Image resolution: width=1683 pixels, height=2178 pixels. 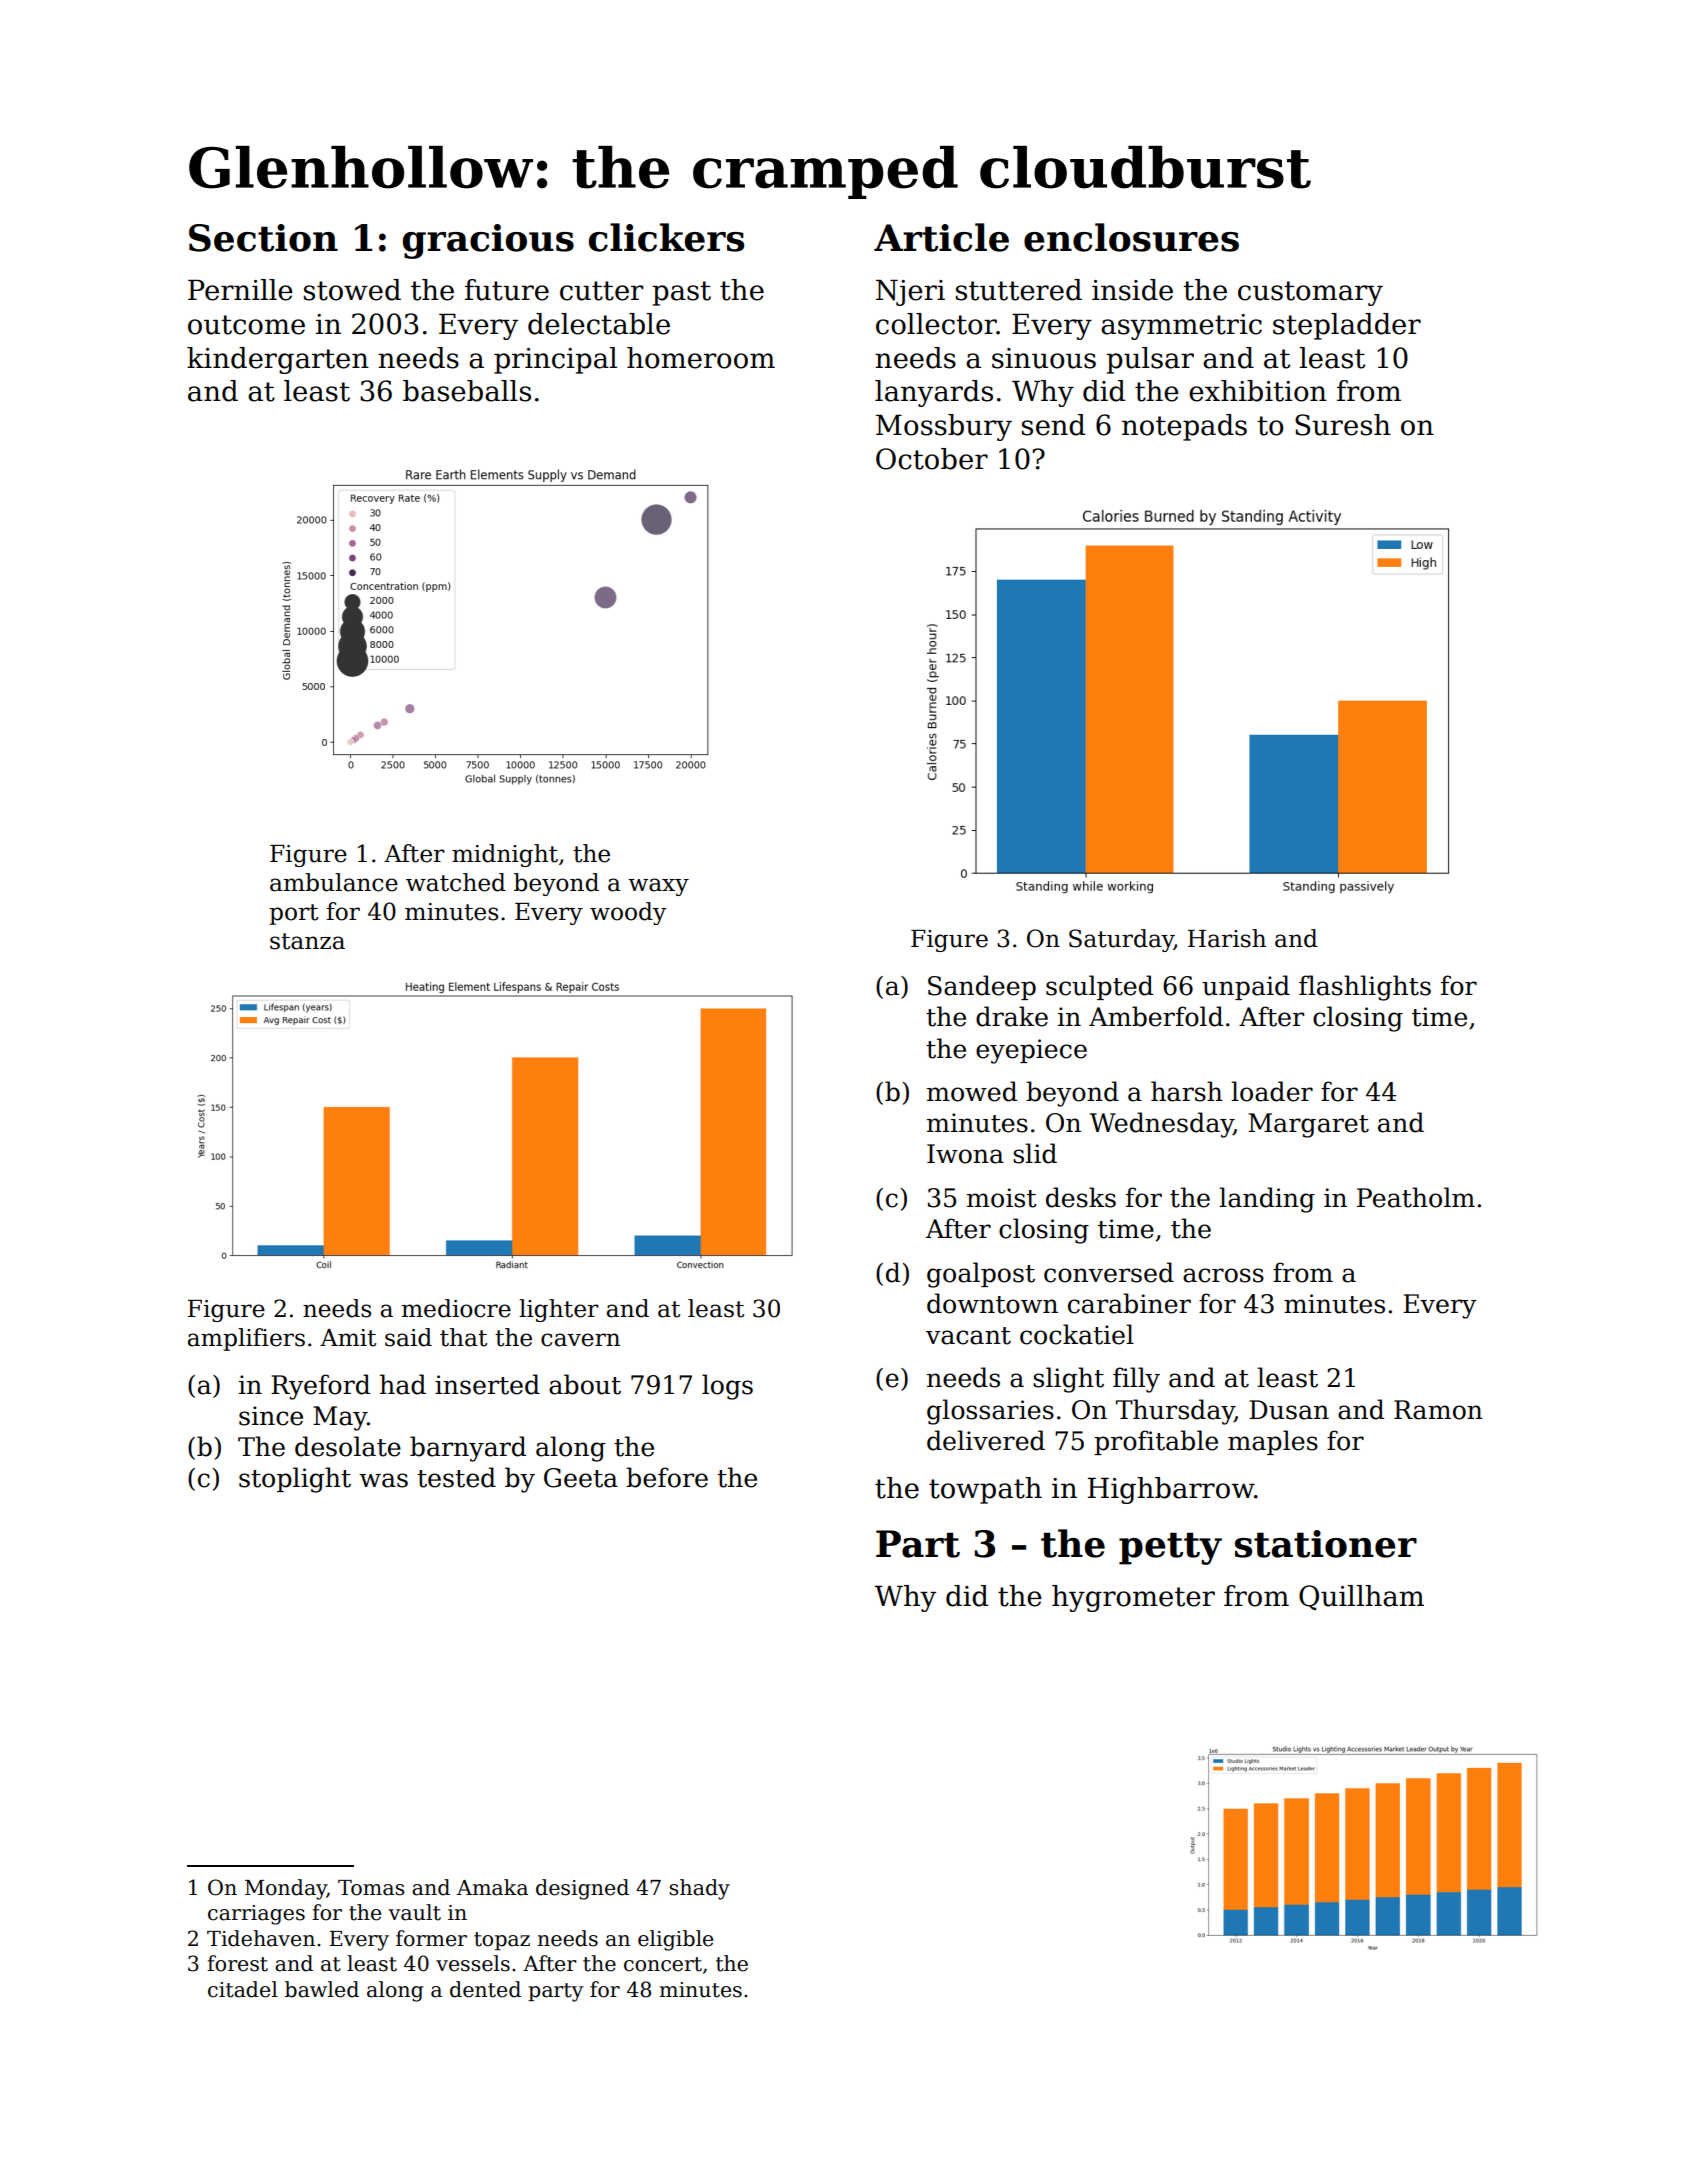 I want to click on stuttered, so click(x=1019, y=290).
